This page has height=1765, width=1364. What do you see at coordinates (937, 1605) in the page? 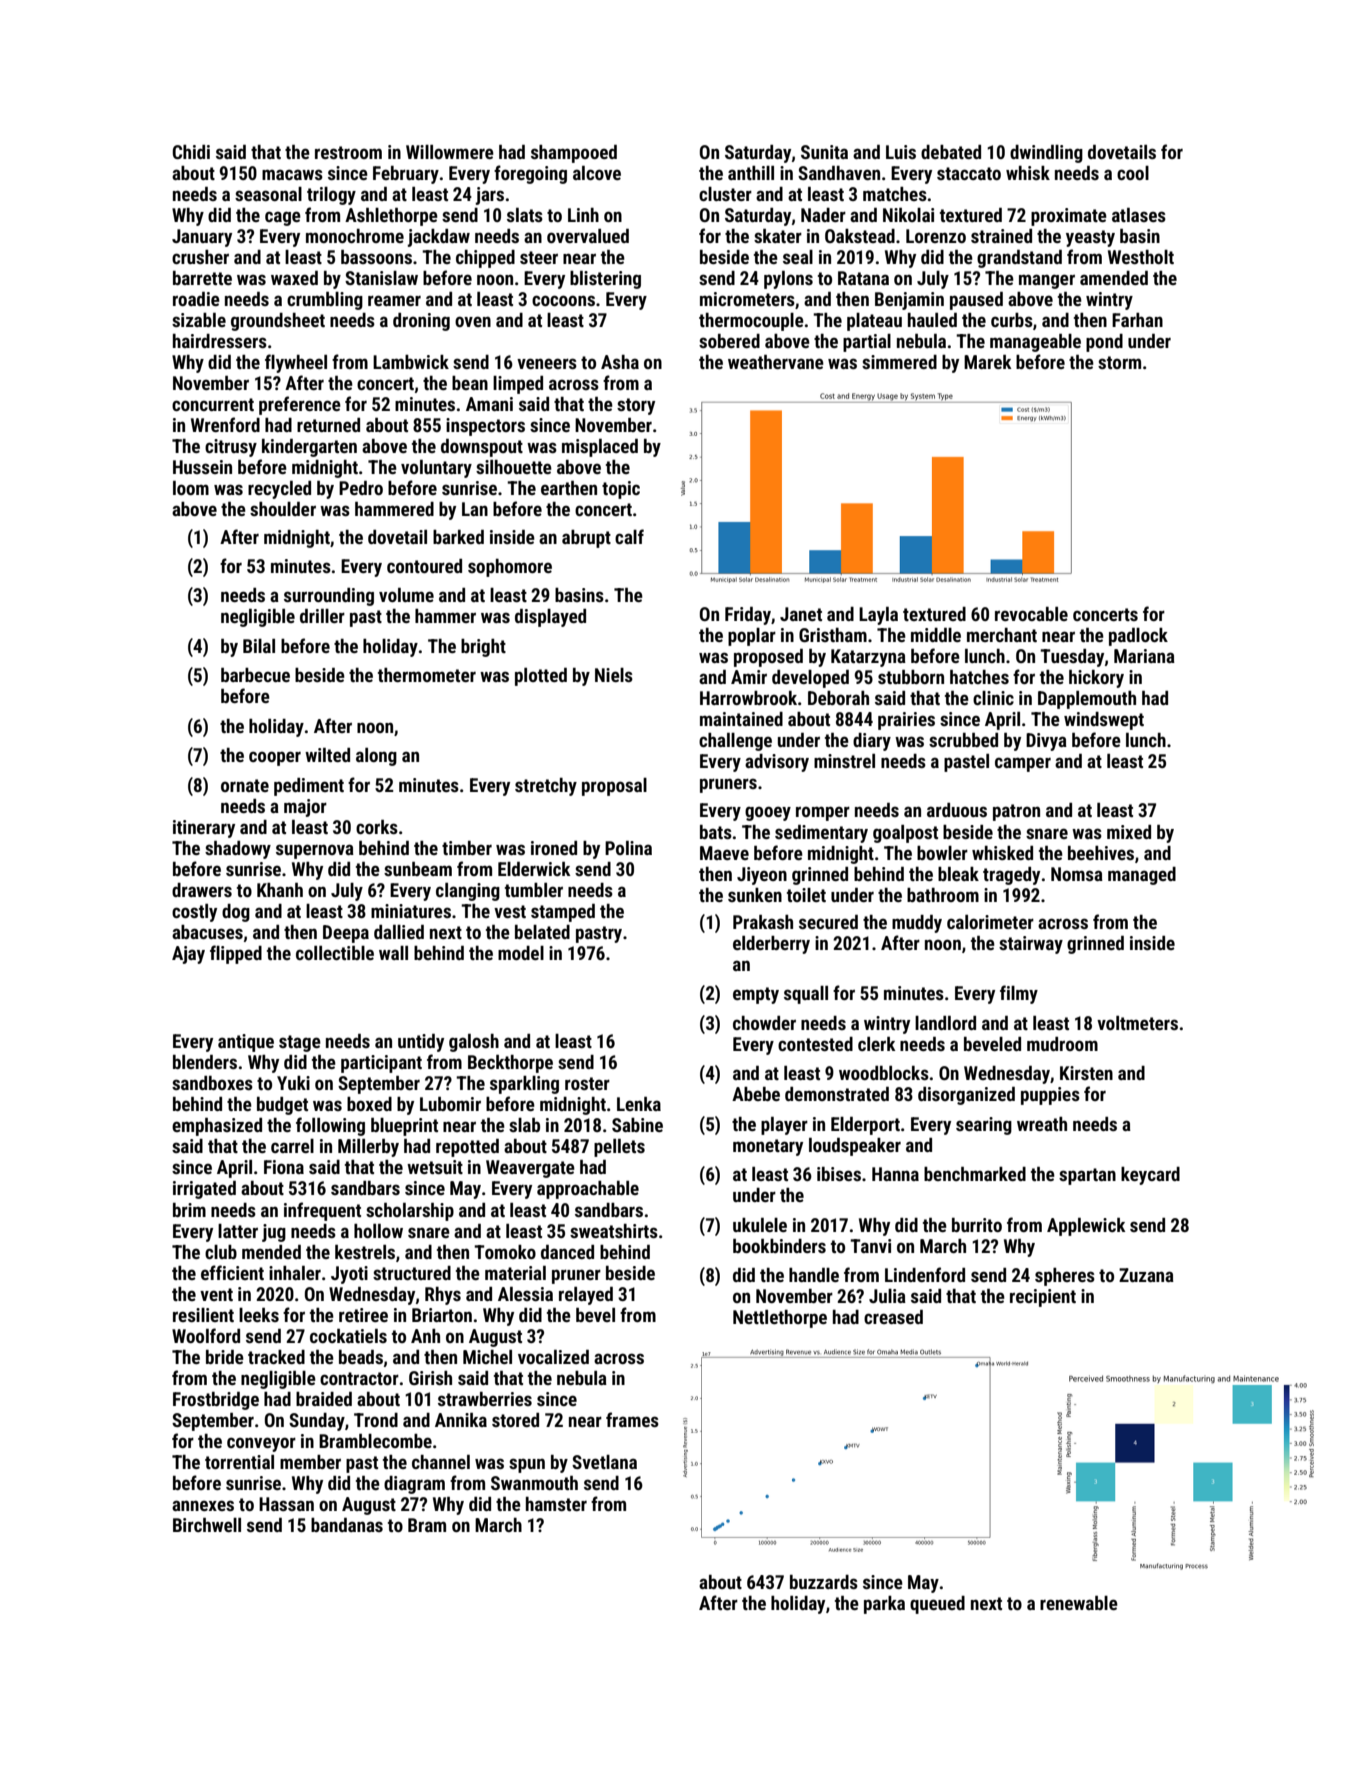
I see `queued` at bounding box center [937, 1605].
